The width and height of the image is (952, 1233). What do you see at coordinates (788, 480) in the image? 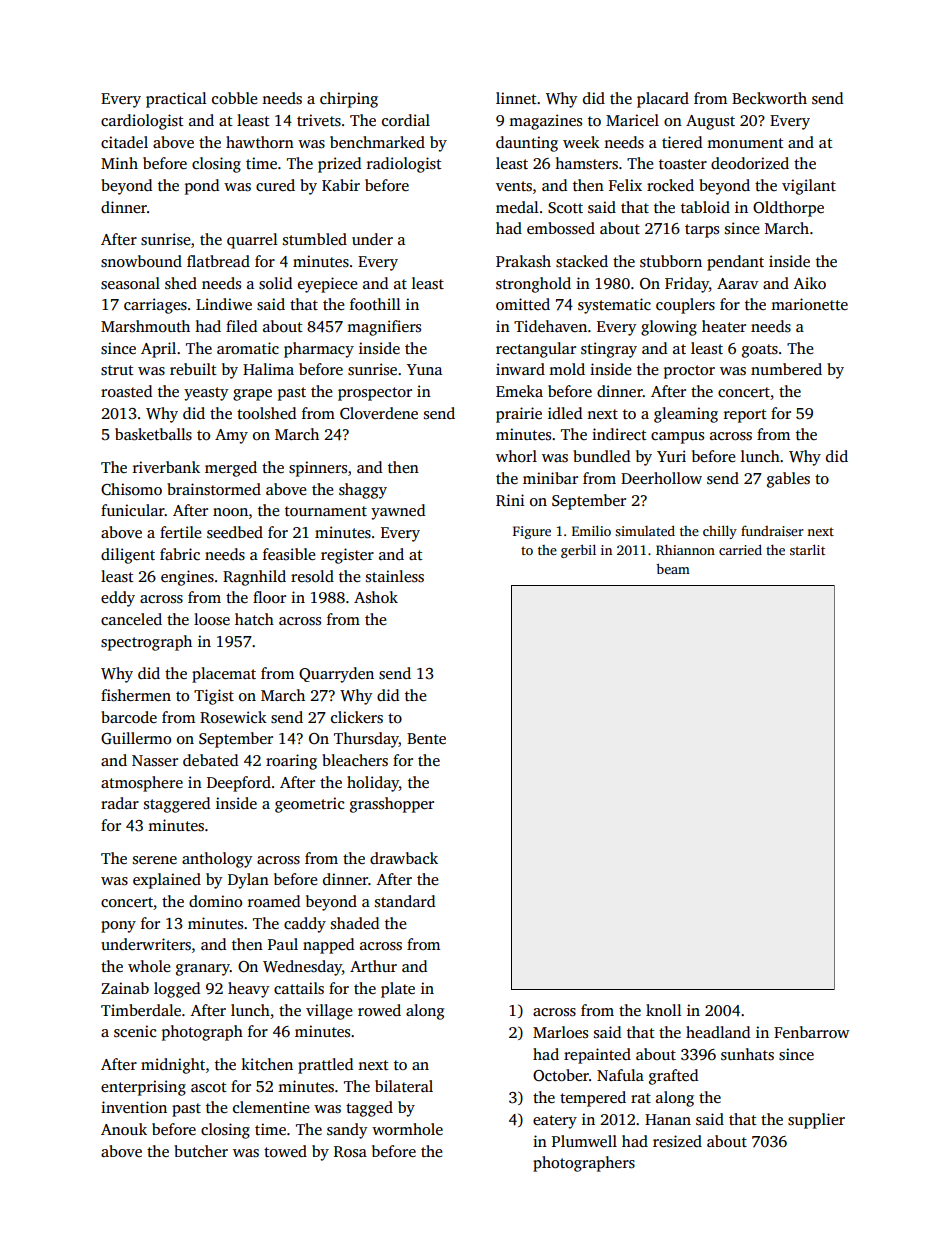
I see `gables` at bounding box center [788, 480].
